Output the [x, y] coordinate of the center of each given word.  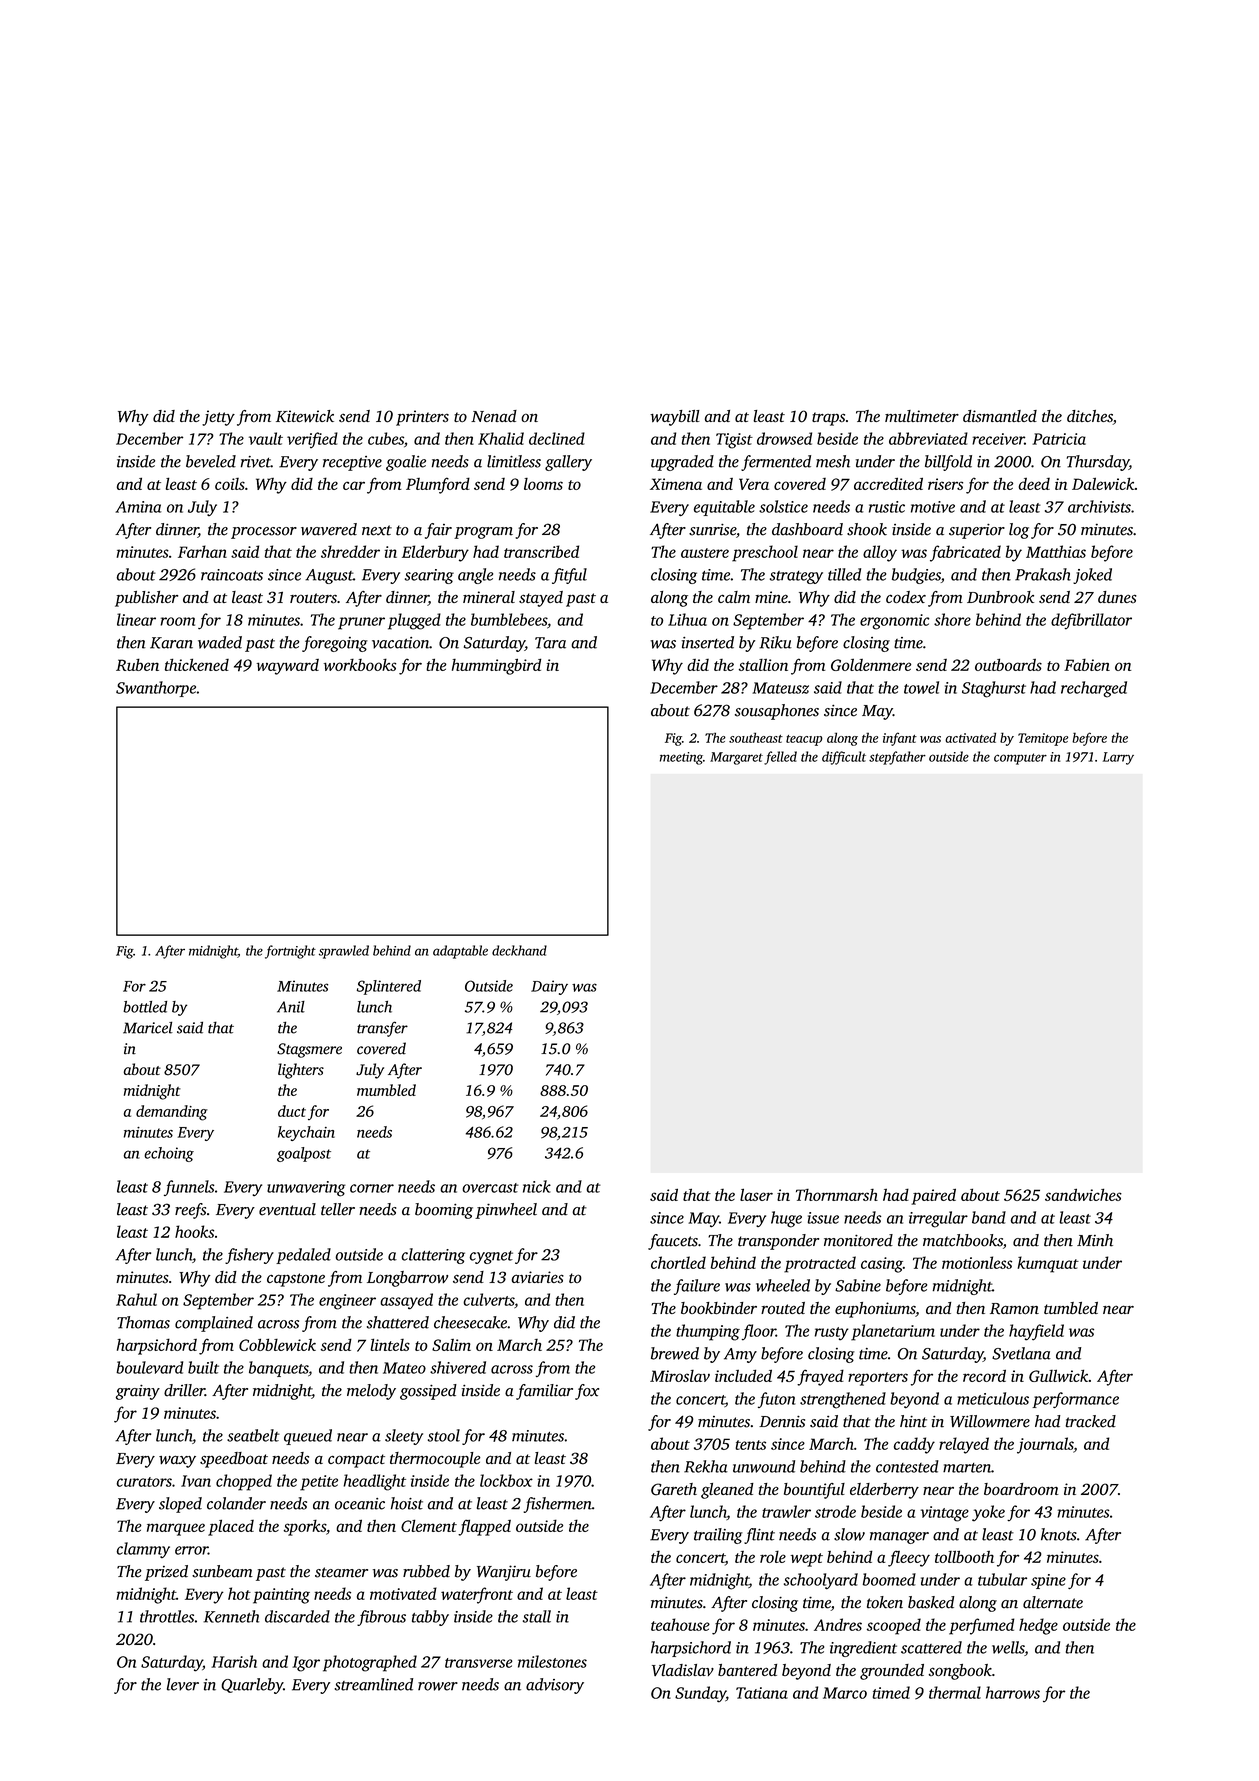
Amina [138, 507]
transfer [382, 1029]
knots [1059, 1534]
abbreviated [928, 438]
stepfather [897, 758]
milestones [552, 1661]
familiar [544, 1392]
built [203, 1367]
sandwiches [1083, 1194]
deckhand [519, 950]
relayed [964, 1445]
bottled [145, 1007]
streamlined [373, 1684]
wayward [287, 667]
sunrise [712, 530]
